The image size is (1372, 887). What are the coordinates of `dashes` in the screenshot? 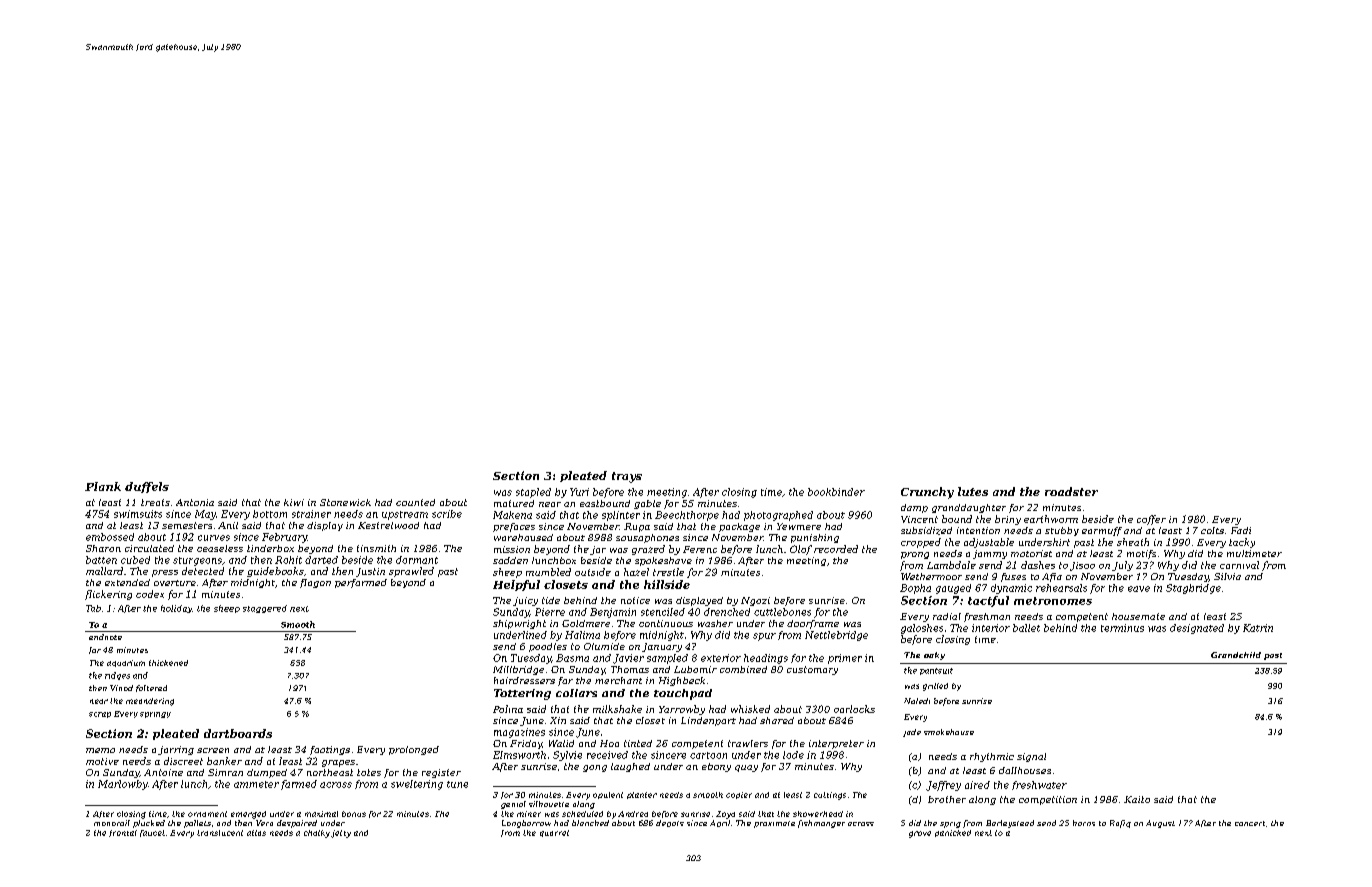 It's located at (1038, 565).
